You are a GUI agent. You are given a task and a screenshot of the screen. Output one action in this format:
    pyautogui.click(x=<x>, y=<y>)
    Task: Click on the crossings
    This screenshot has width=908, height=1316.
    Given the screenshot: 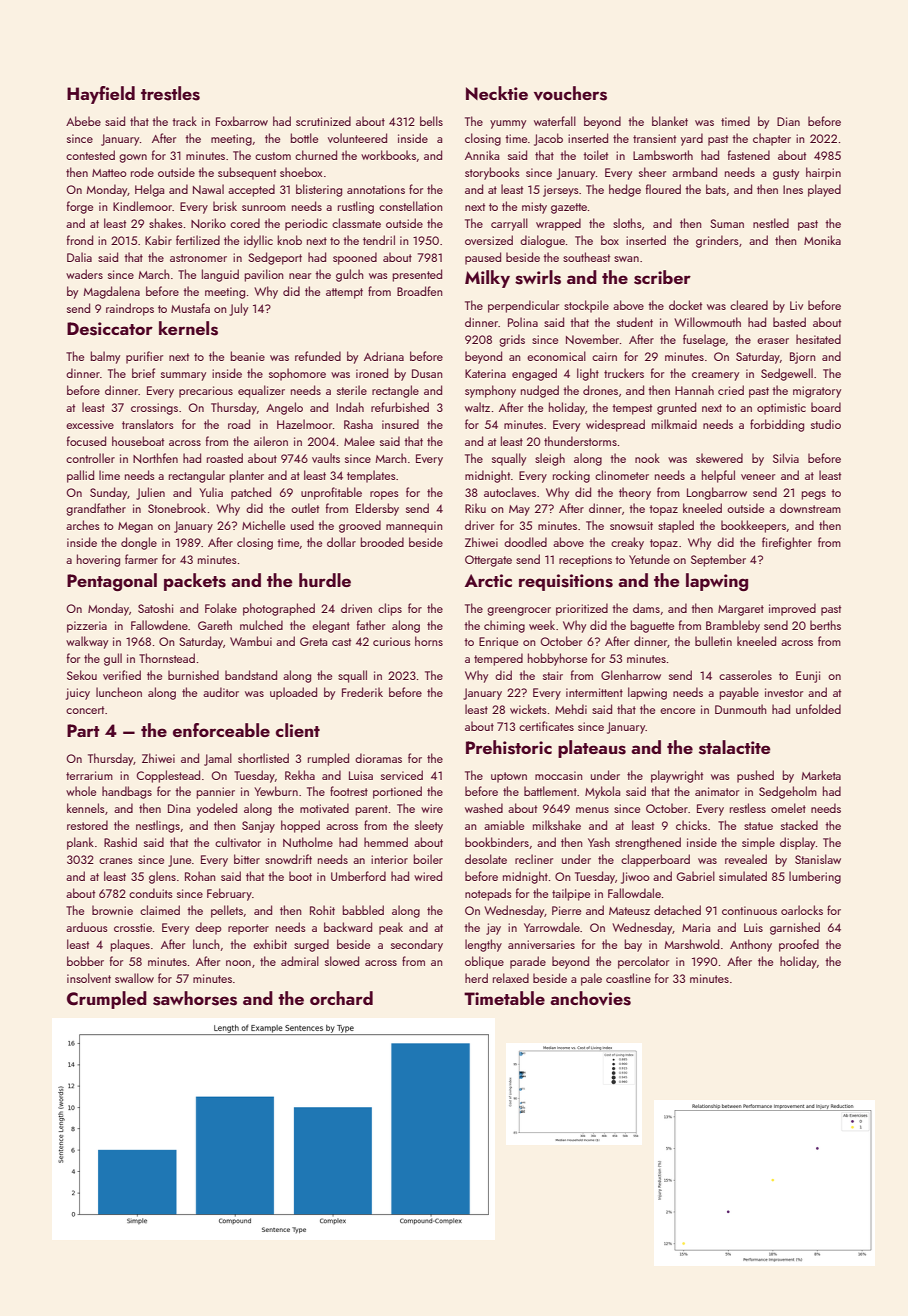 What is the action you would take?
    pyautogui.click(x=154, y=409)
